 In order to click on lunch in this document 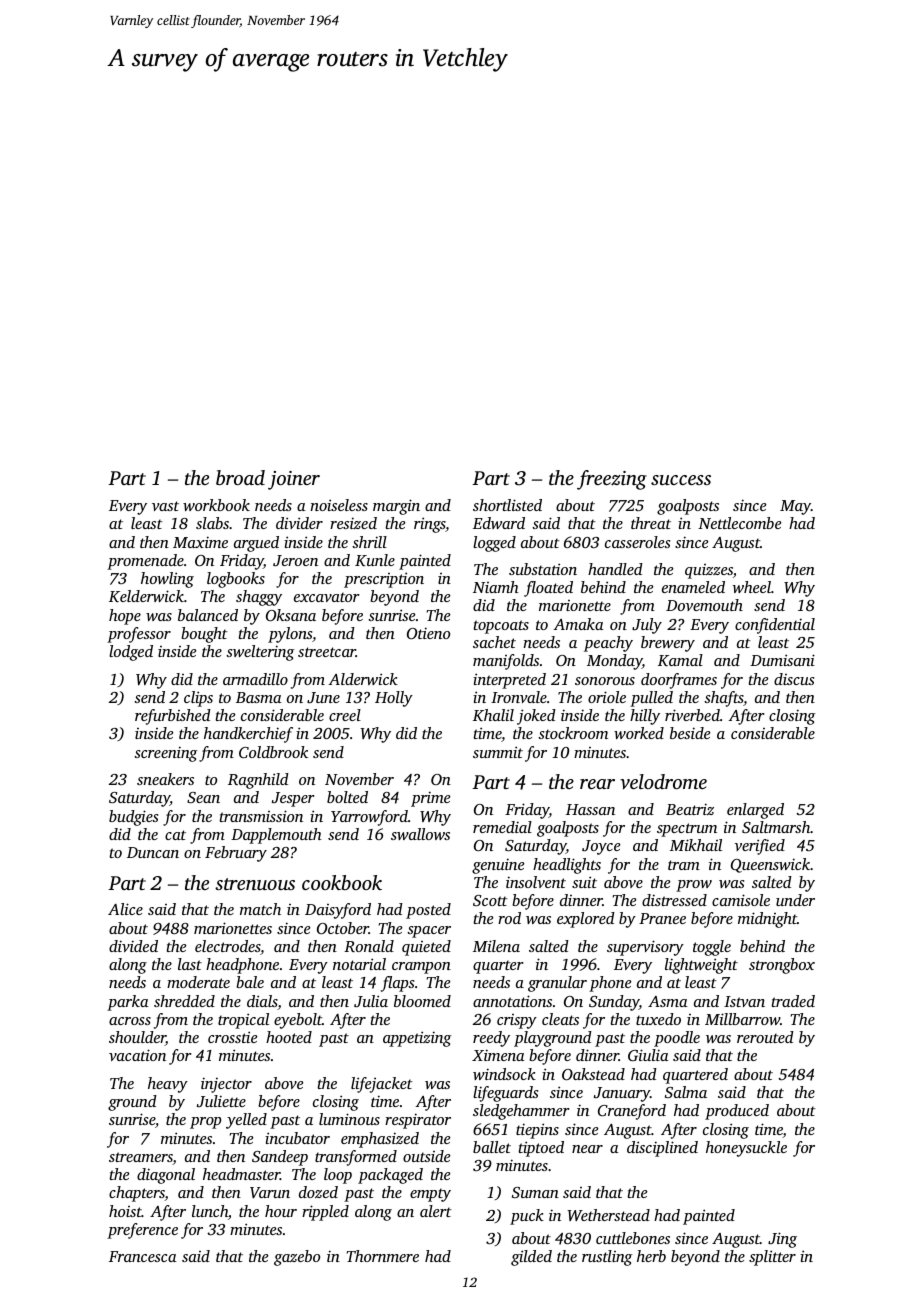, I will do `click(210, 1211)`.
